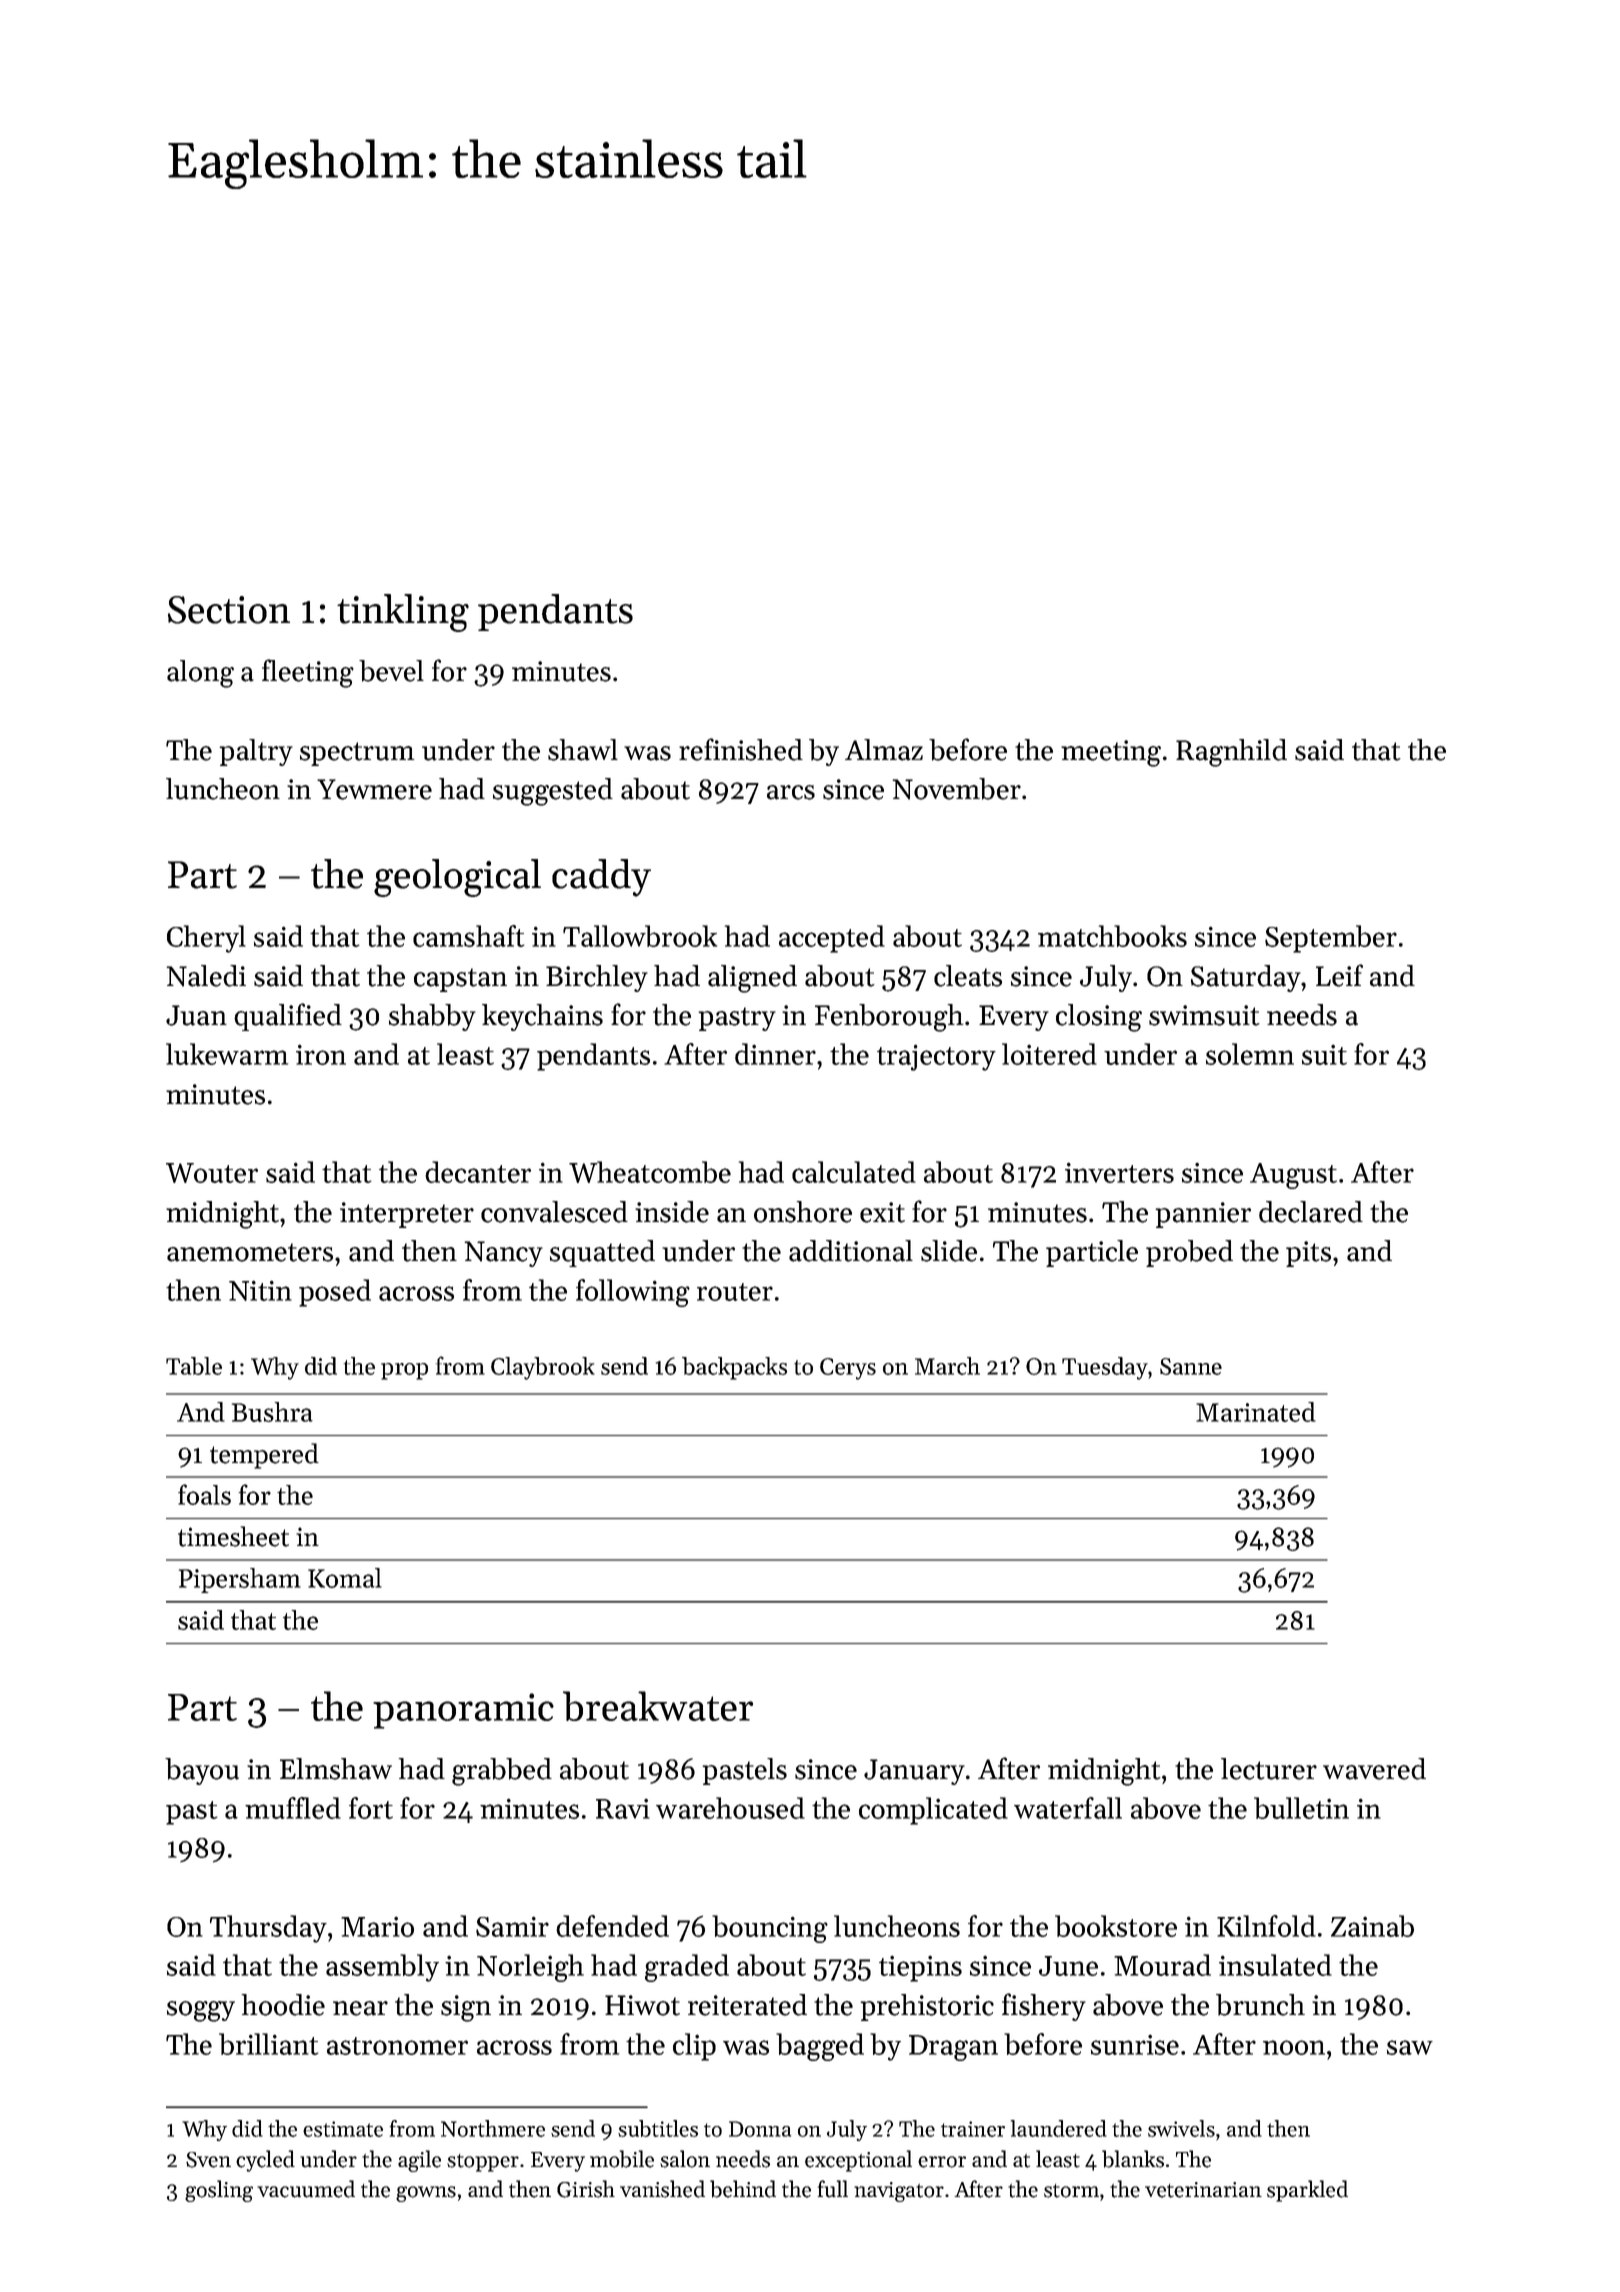 This page has height=2292, width=1620. I want to click on tinkling, so click(403, 613).
